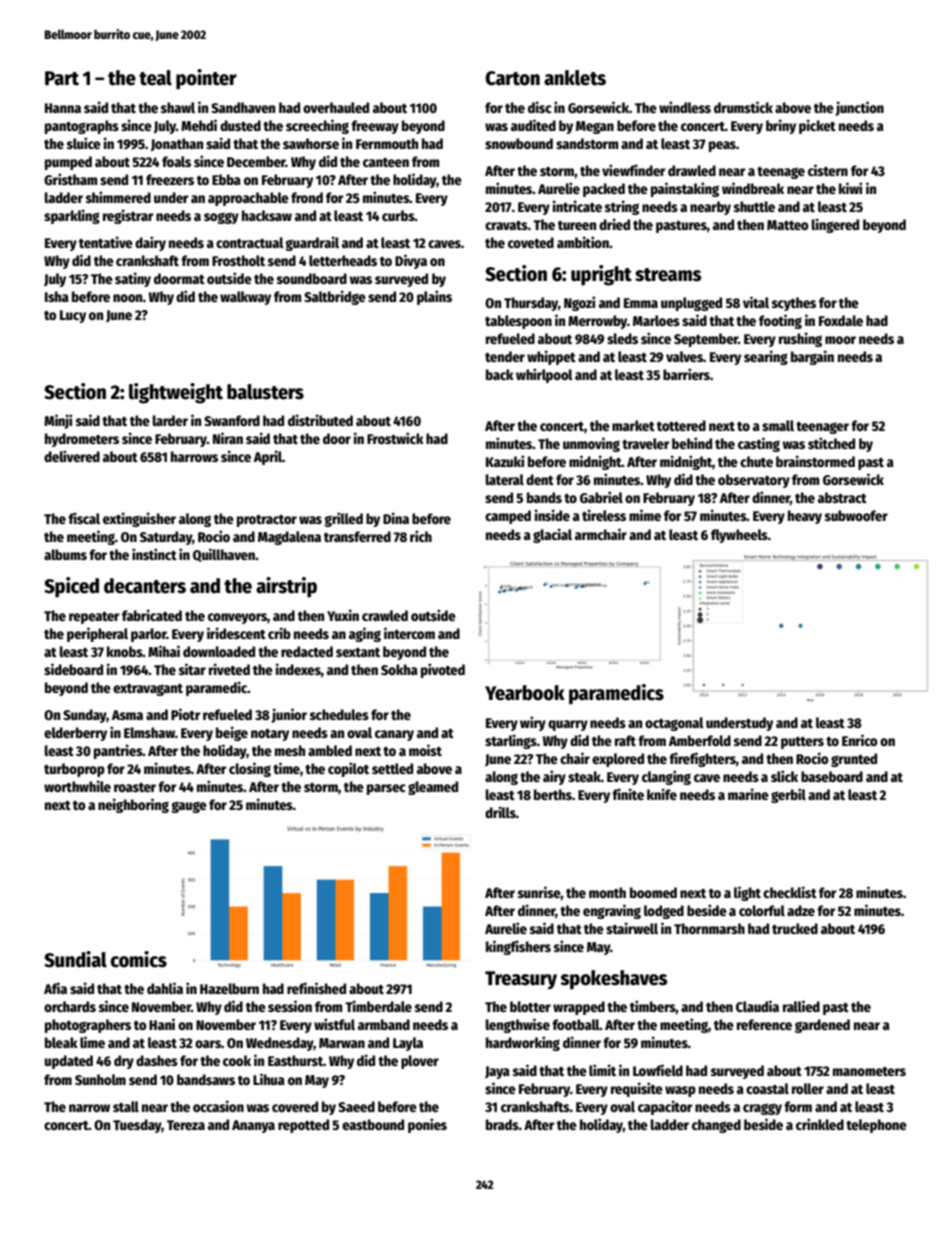 Image resolution: width=952 pixels, height=1233 pixels. What do you see at coordinates (395, 438) in the image?
I see `Frostwick` at bounding box center [395, 438].
